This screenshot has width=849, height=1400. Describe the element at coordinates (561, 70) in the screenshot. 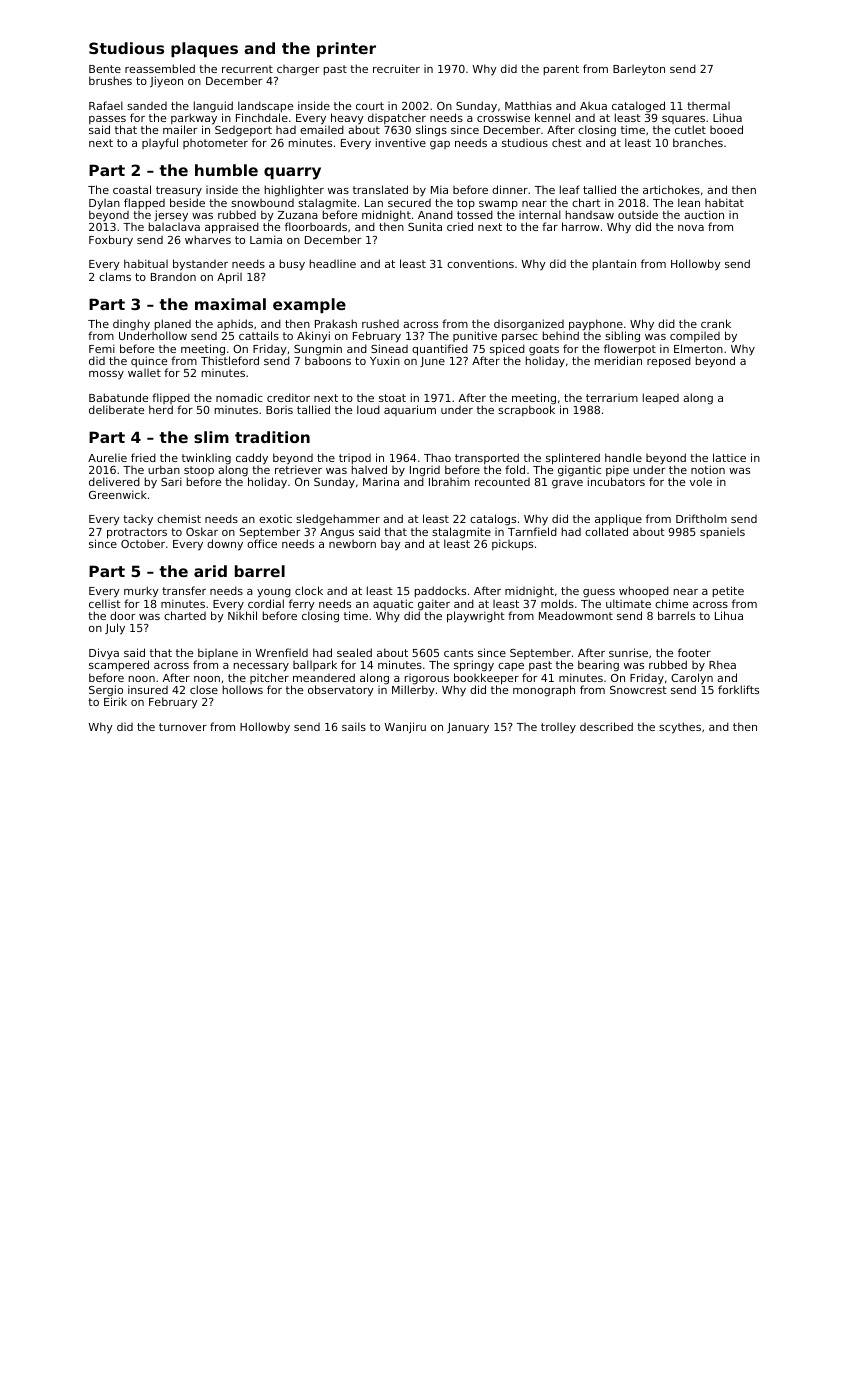

I see `parent` at that location.
